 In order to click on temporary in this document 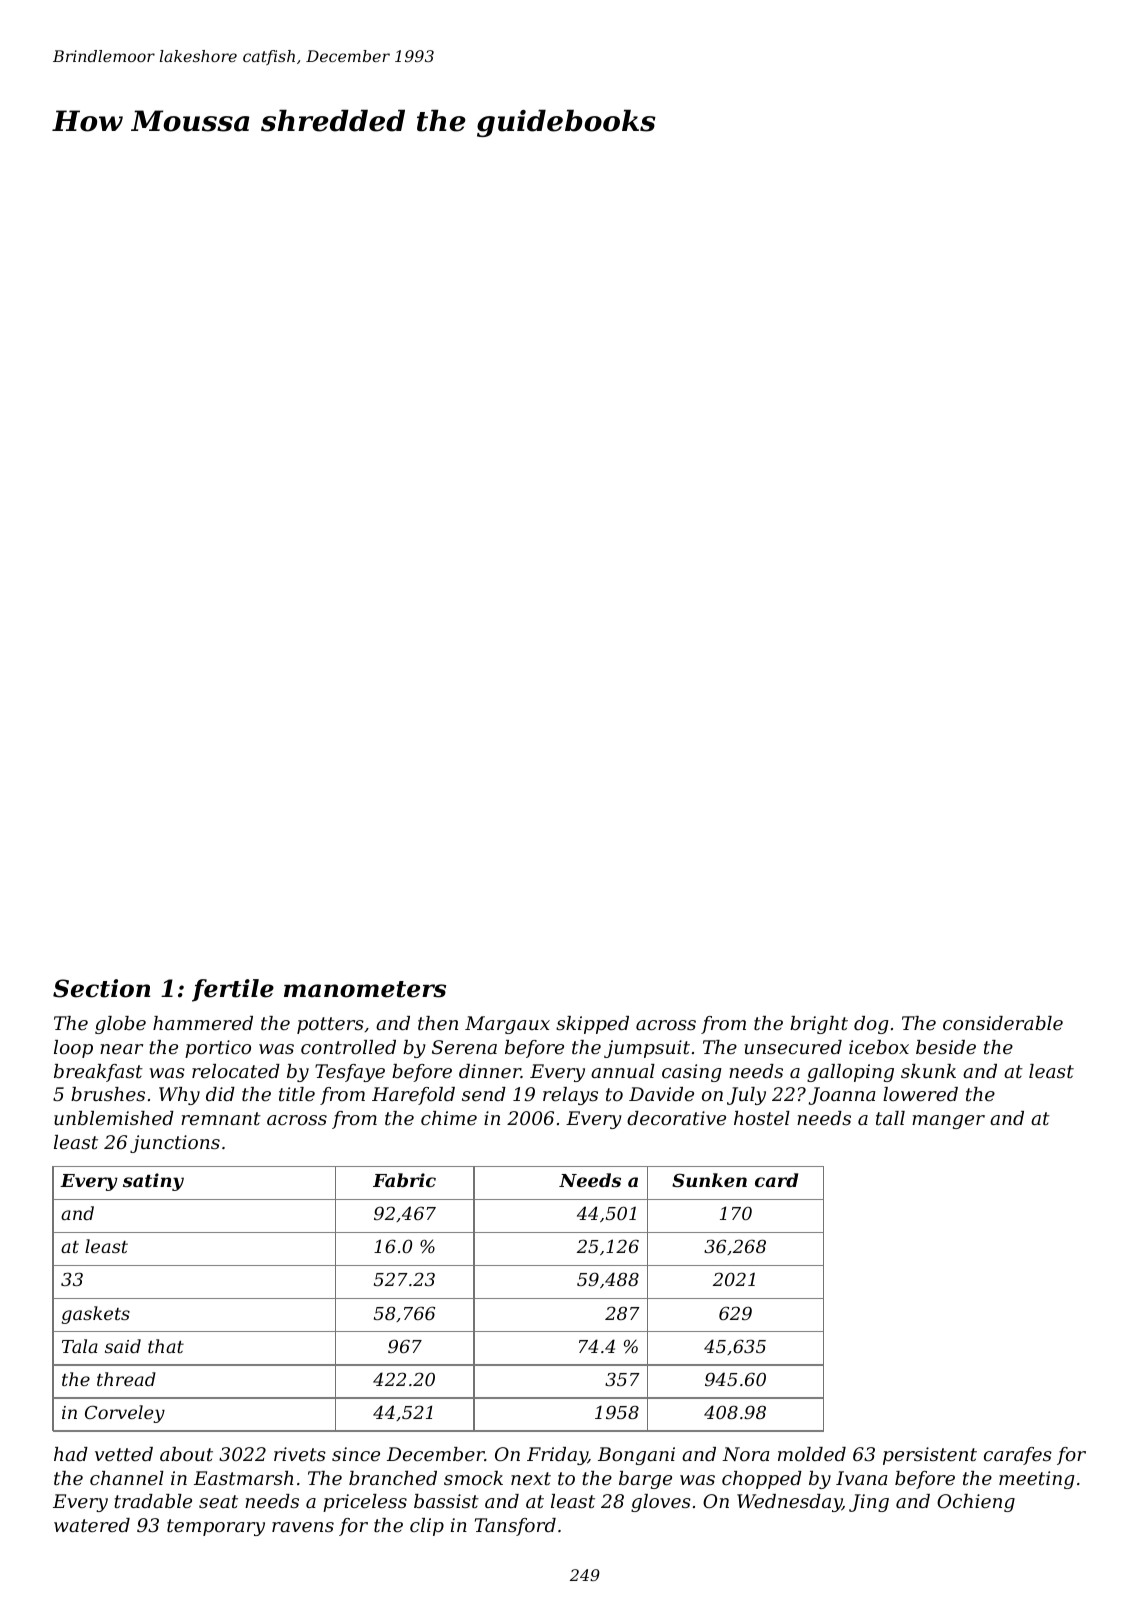, I will do `click(216, 1527)`.
